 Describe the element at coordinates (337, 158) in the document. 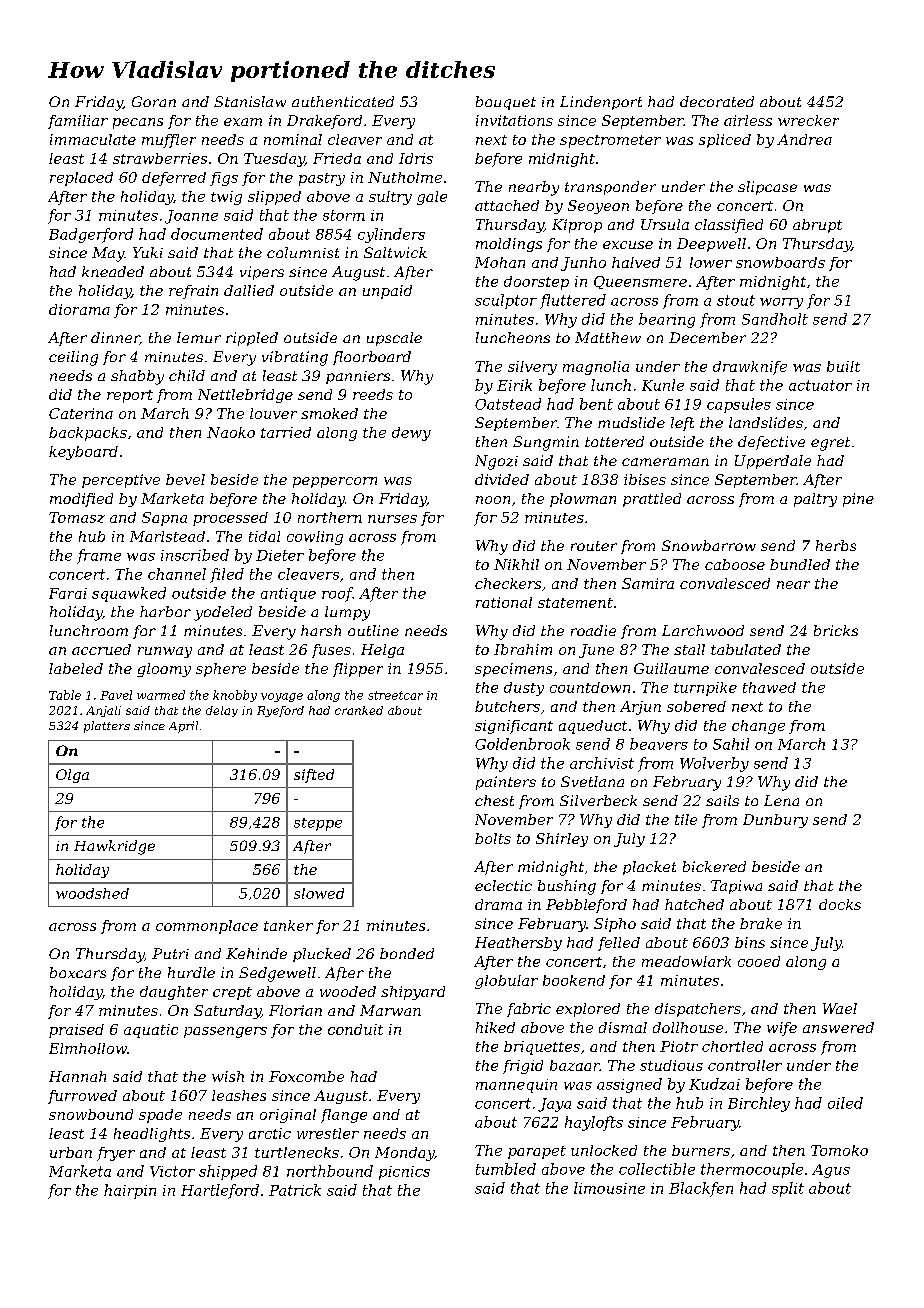

I see `Frieda` at that location.
